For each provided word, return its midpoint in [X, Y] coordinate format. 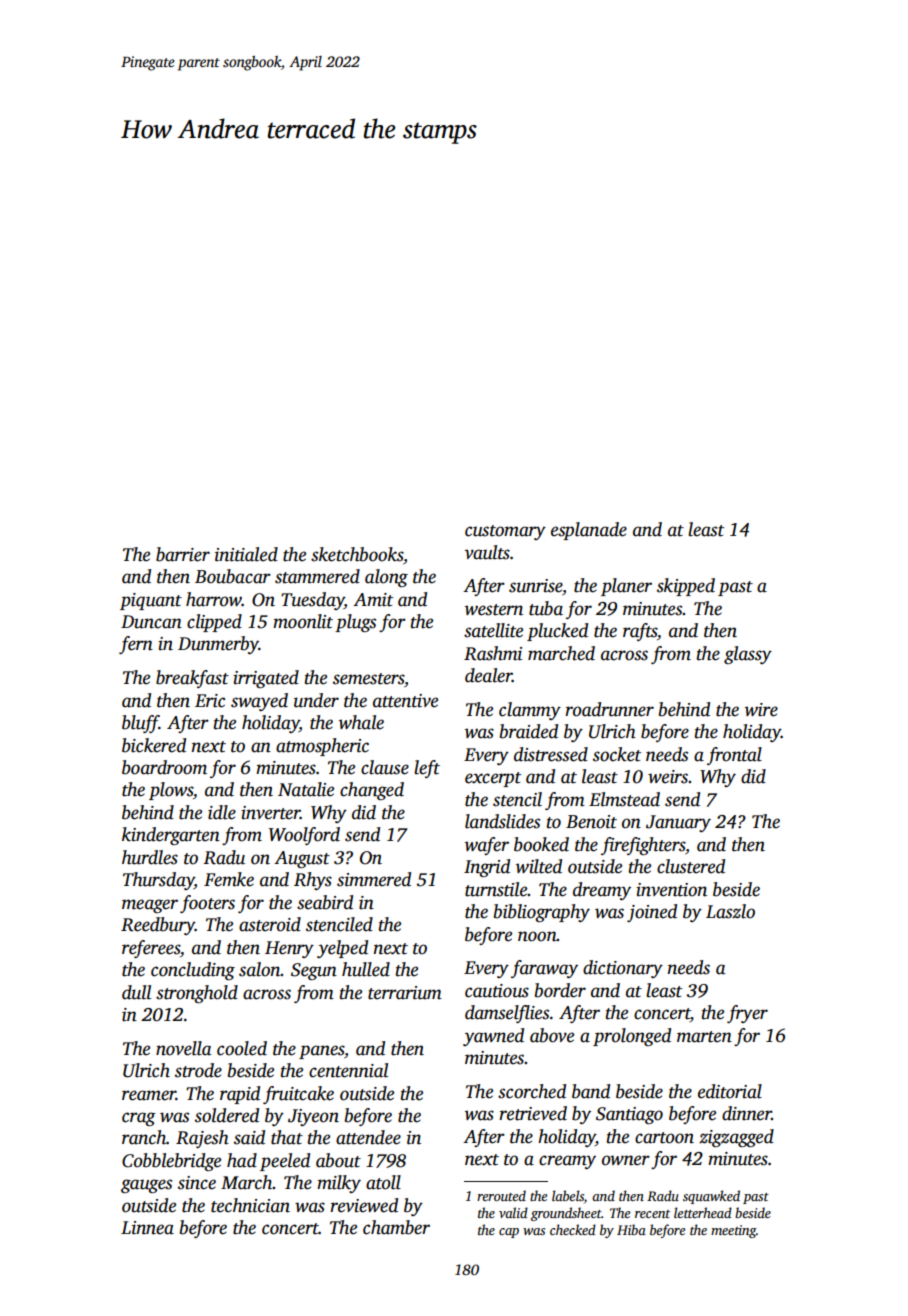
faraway [544, 969]
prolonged [632, 1037]
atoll [383, 1182]
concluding [193, 971]
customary [505, 532]
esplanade [589, 531]
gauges [146, 1186]
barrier [183, 554]
